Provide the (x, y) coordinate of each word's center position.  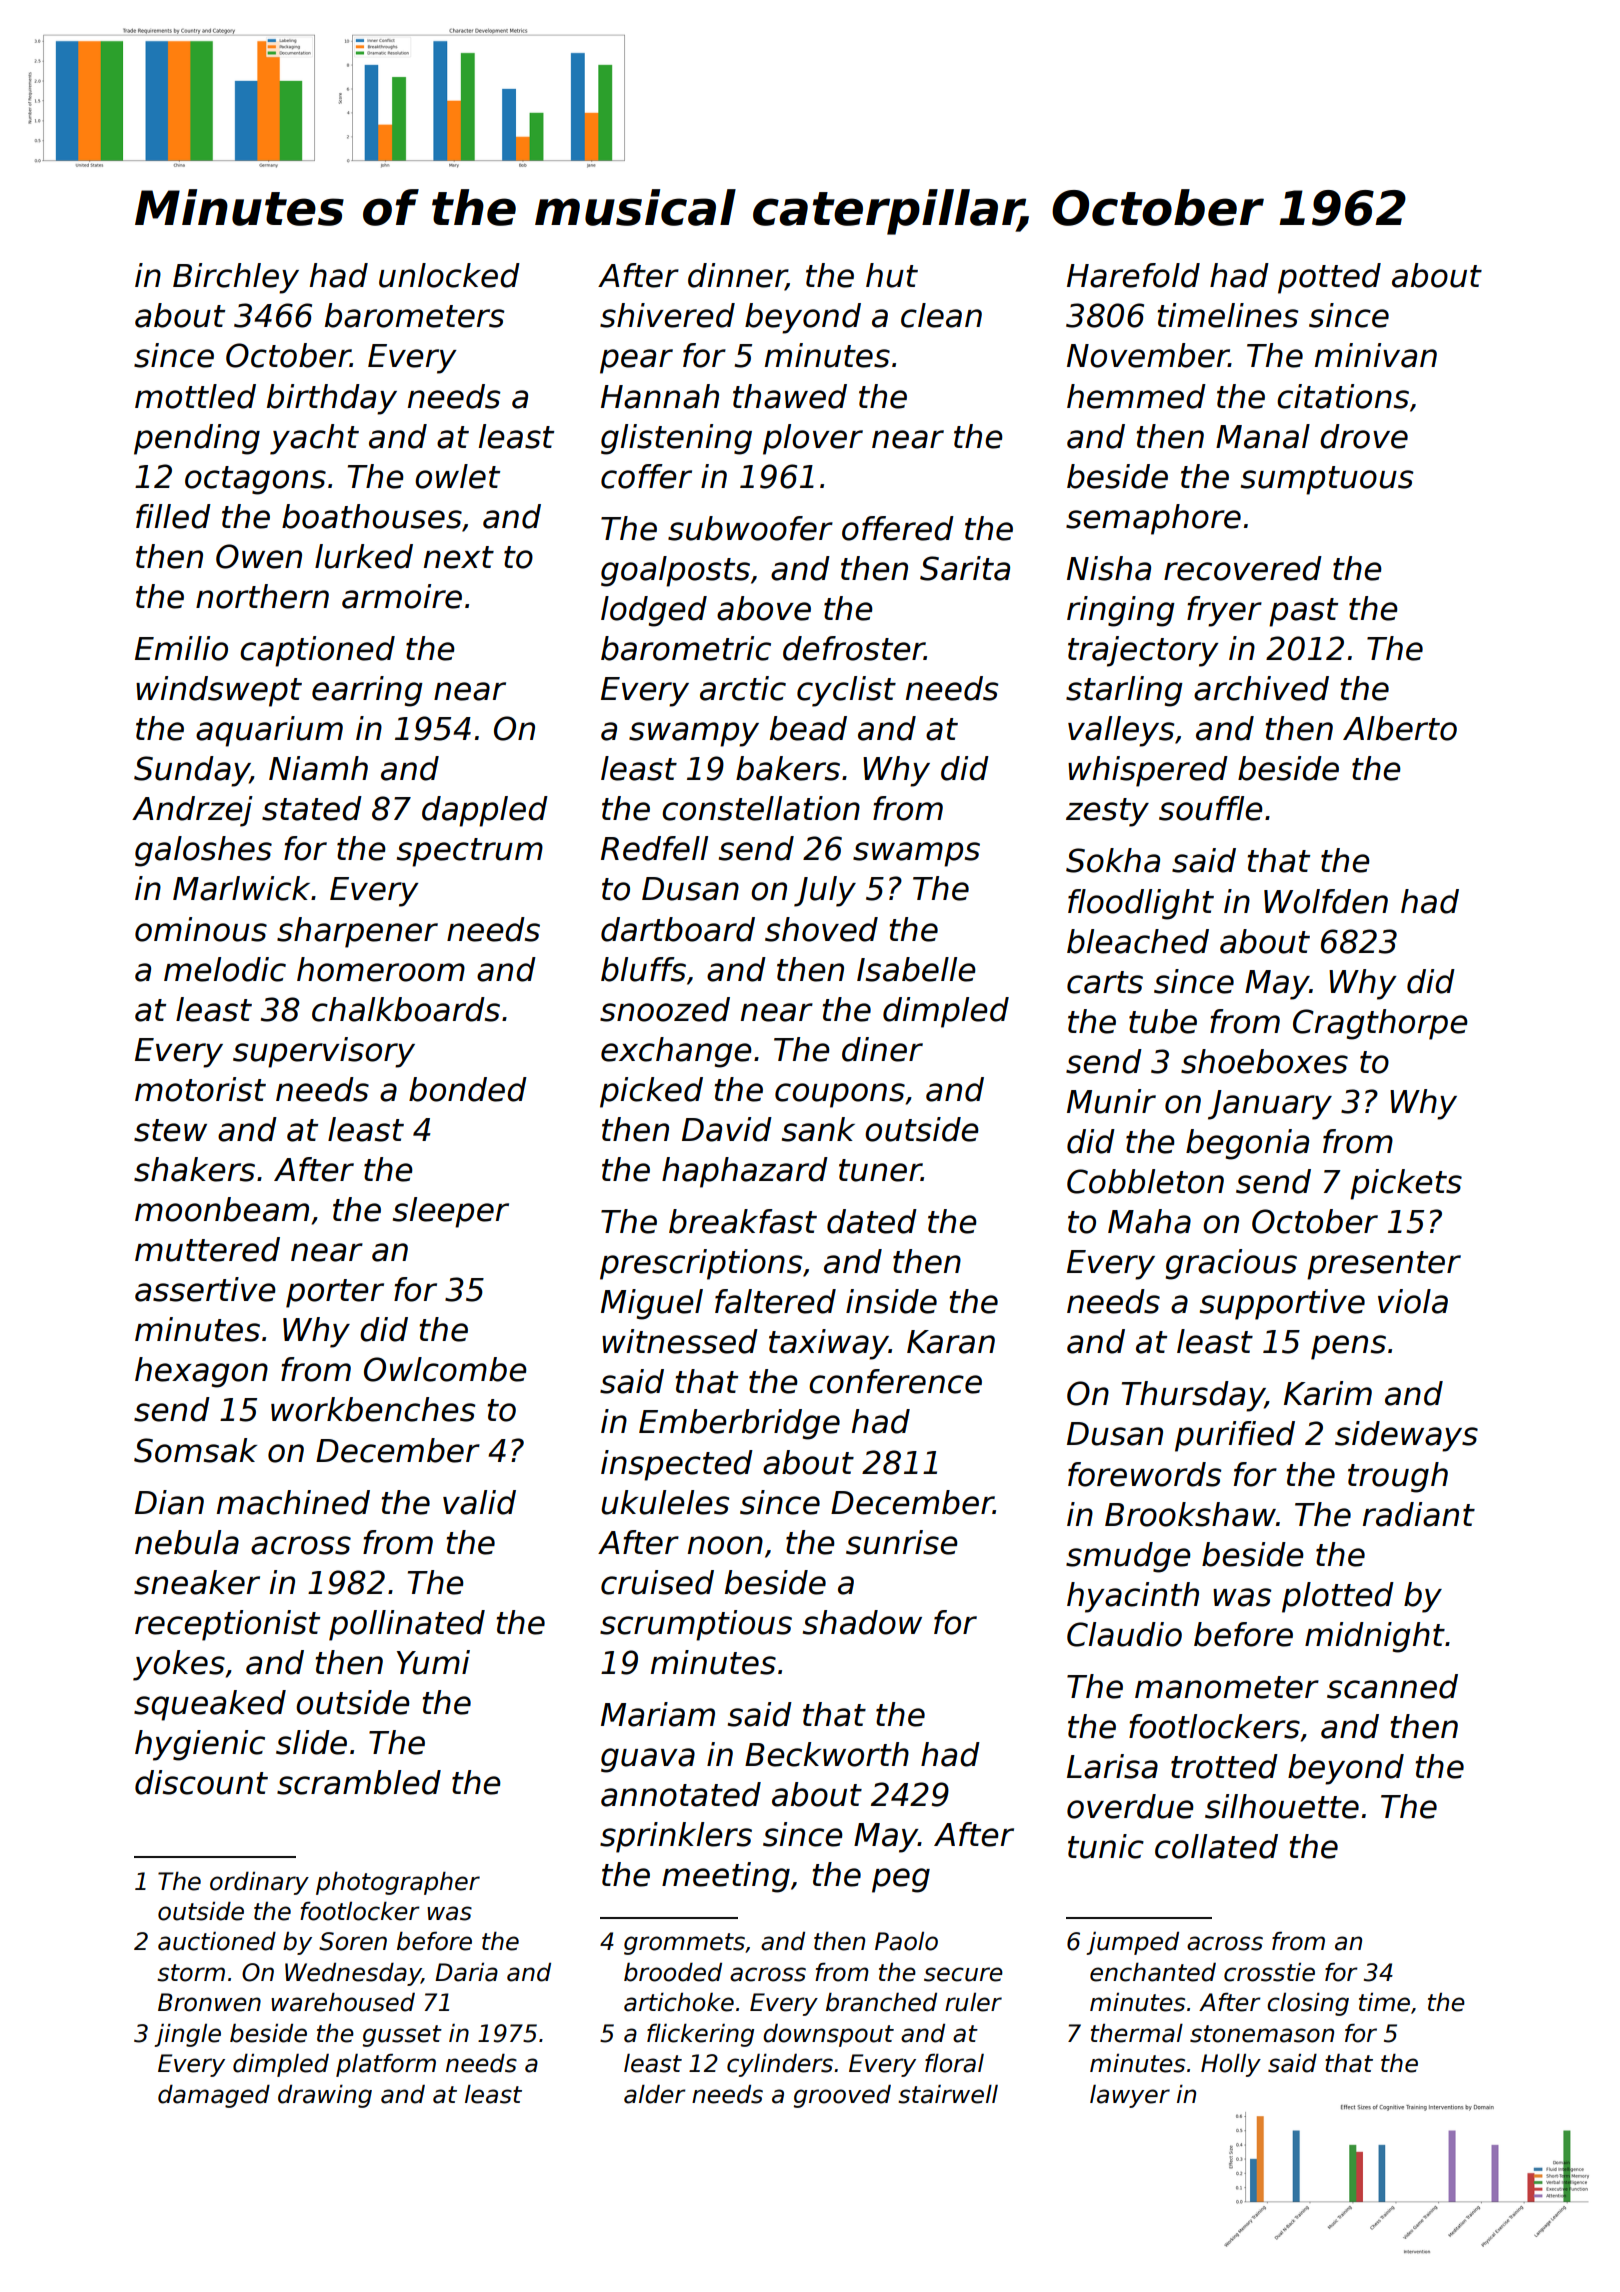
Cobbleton (1145, 1181)
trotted (1224, 1766)
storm (191, 1973)
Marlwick (241, 888)
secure (963, 1974)
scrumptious (696, 1625)
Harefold (1133, 275)
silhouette (1282, 1806)
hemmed (1136, 396)
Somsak (195, 1450)
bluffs (643, 969)
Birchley (236, 278)
